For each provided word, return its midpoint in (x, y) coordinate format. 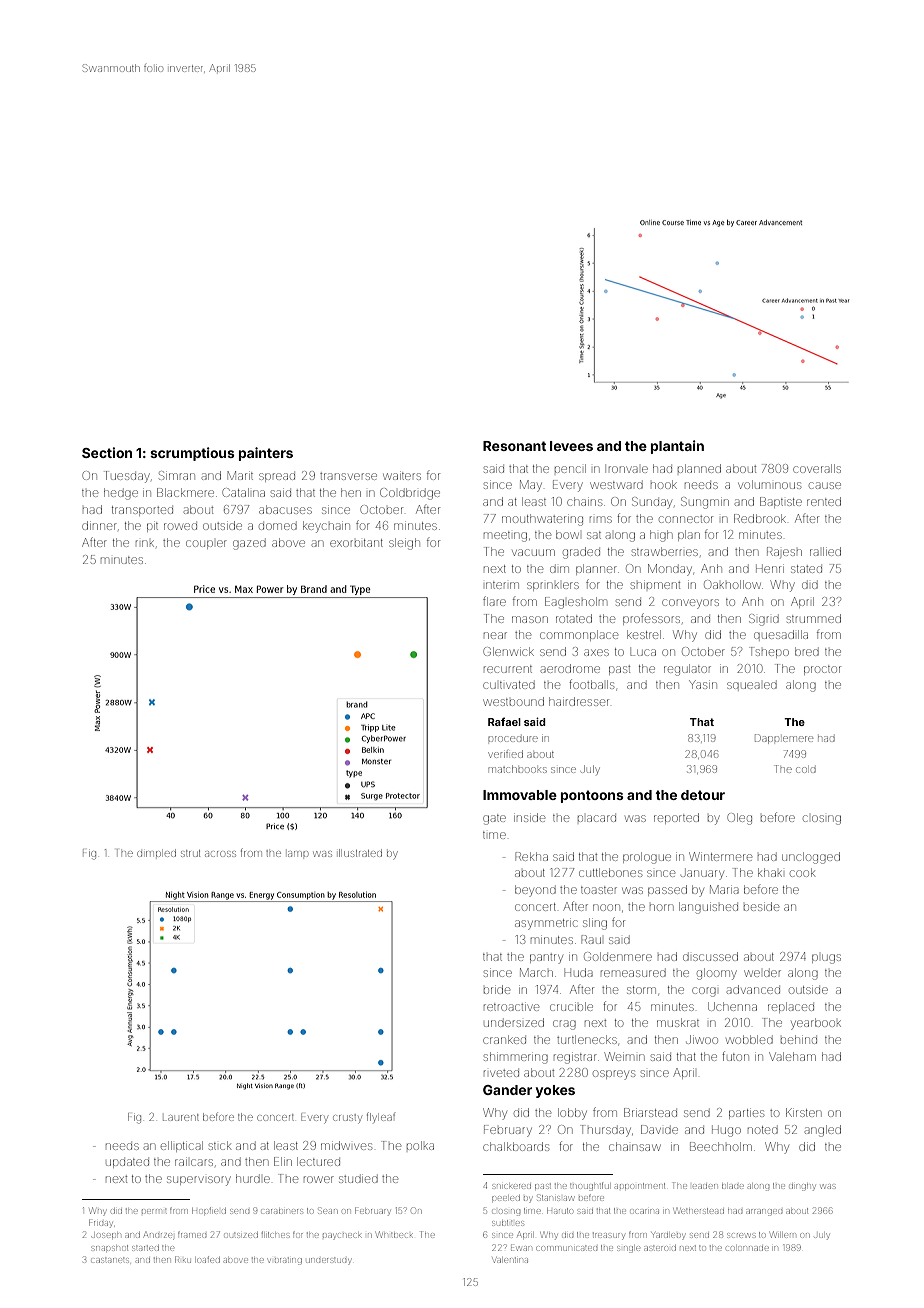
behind (799, 1039)
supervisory (198, 1181)
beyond (535, 891)
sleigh (404, 544)
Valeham (792, 1056)
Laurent (181, 1117)
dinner (99, 525)
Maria (724, 889)
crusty (347, 1118)
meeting (505, 537)
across (220, 854)
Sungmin (705, 503)
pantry (546, 959)
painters (266, 454)
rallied (825, 551)
